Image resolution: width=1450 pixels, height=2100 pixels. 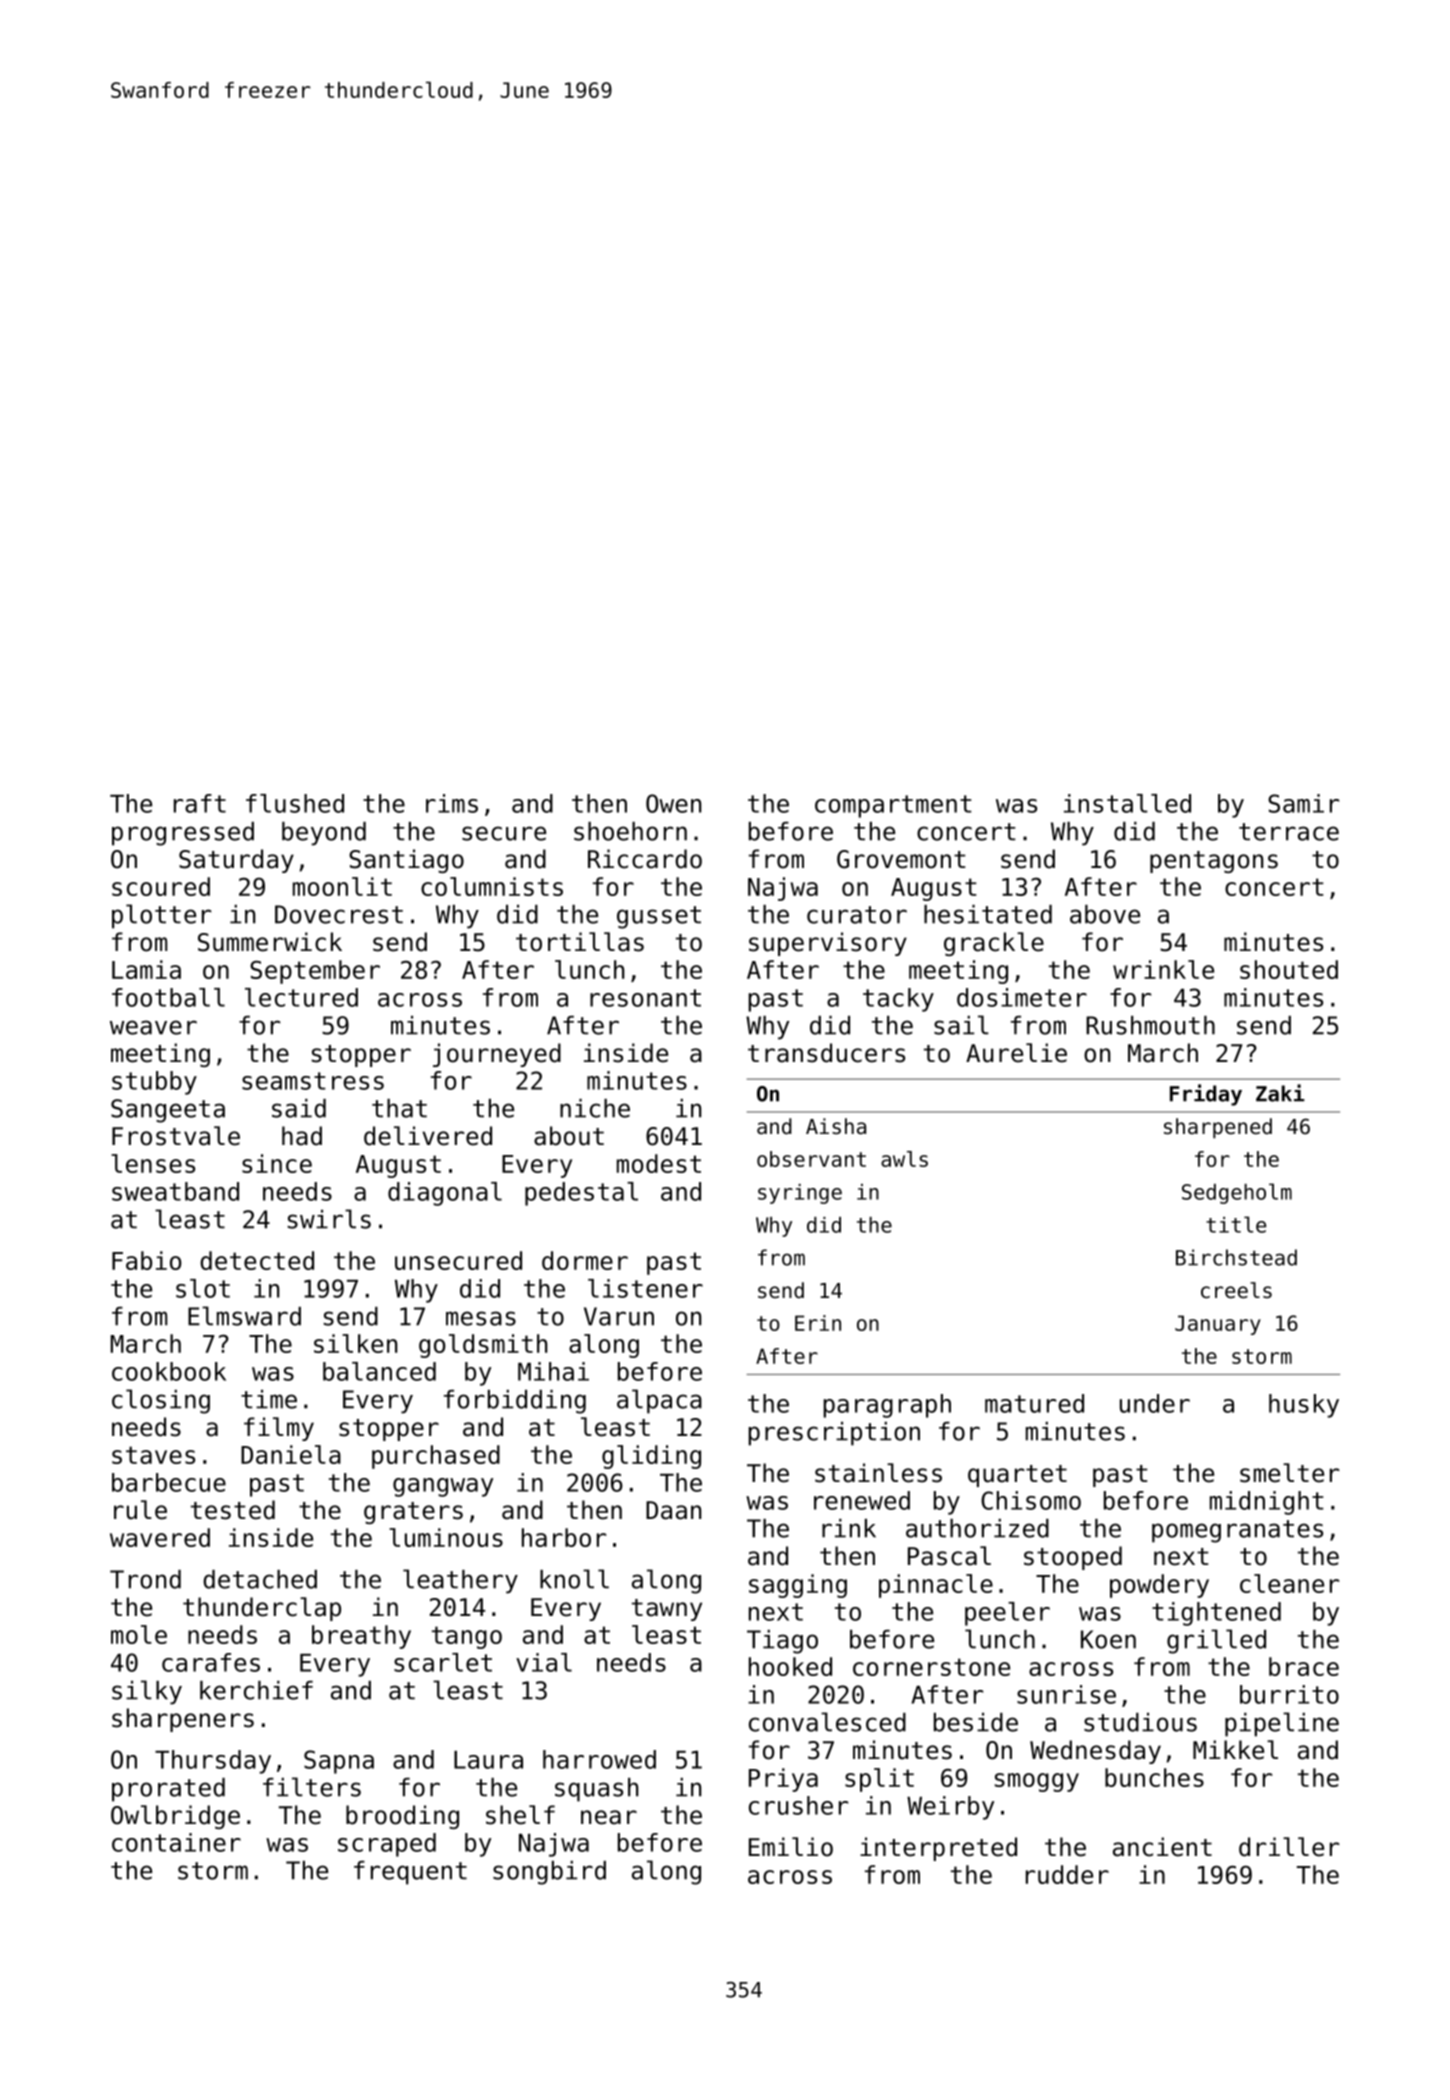 I want to click on rudder, so click(x=1067, y=1874).
